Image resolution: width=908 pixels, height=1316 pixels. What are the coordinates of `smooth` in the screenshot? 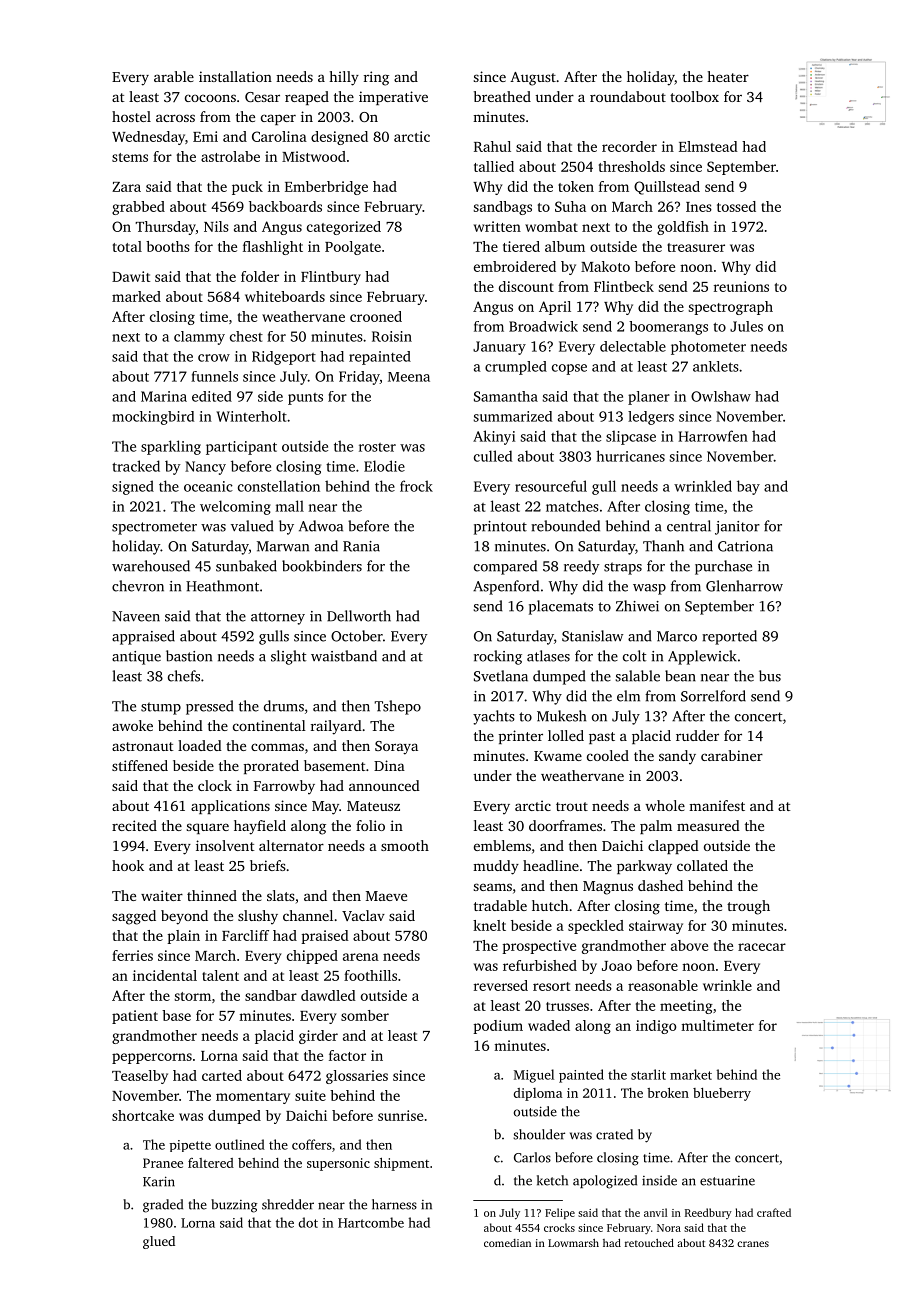 It's located at (405, 845).
